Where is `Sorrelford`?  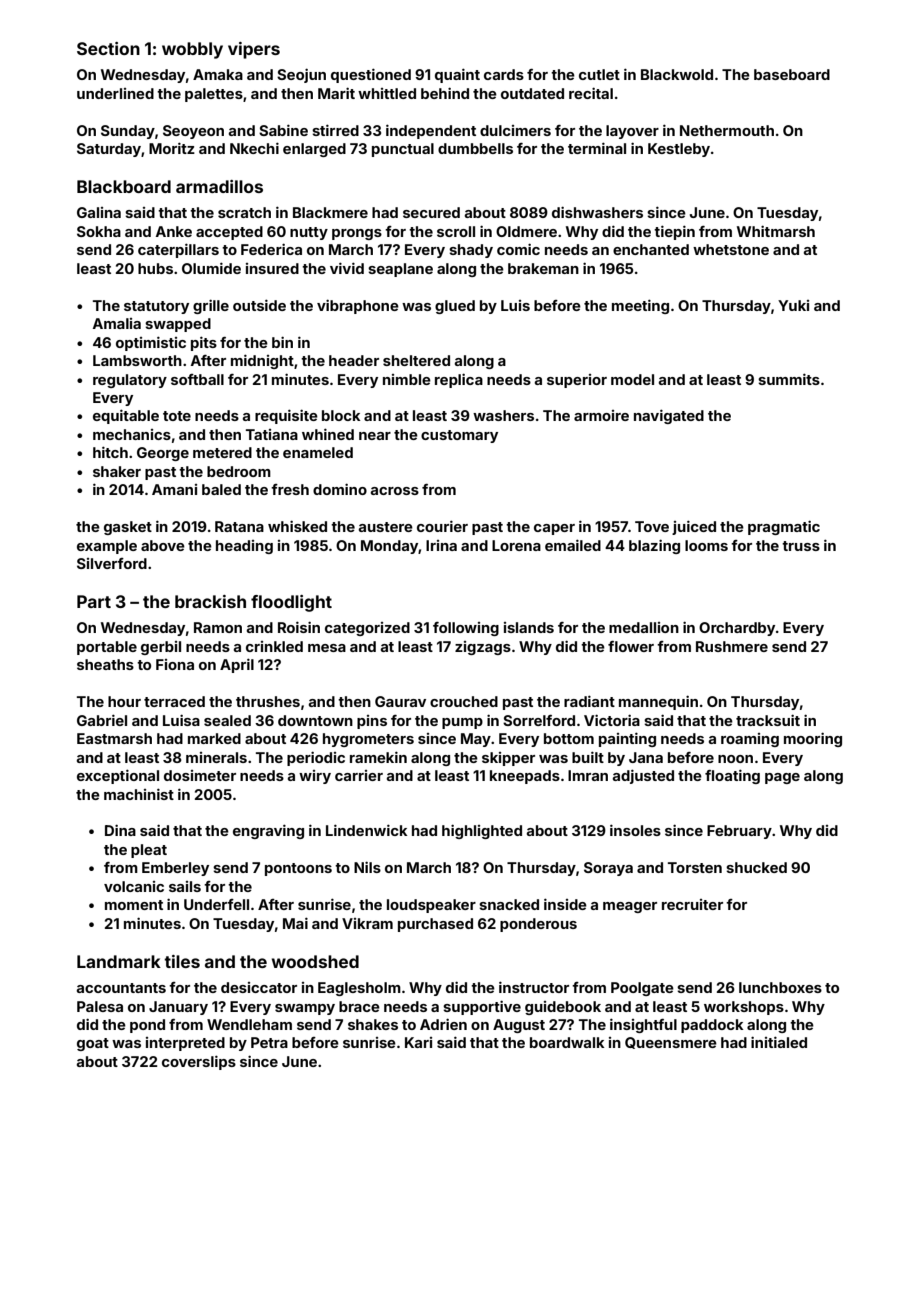 Sorrelford is located at coordinates (539, 720).
